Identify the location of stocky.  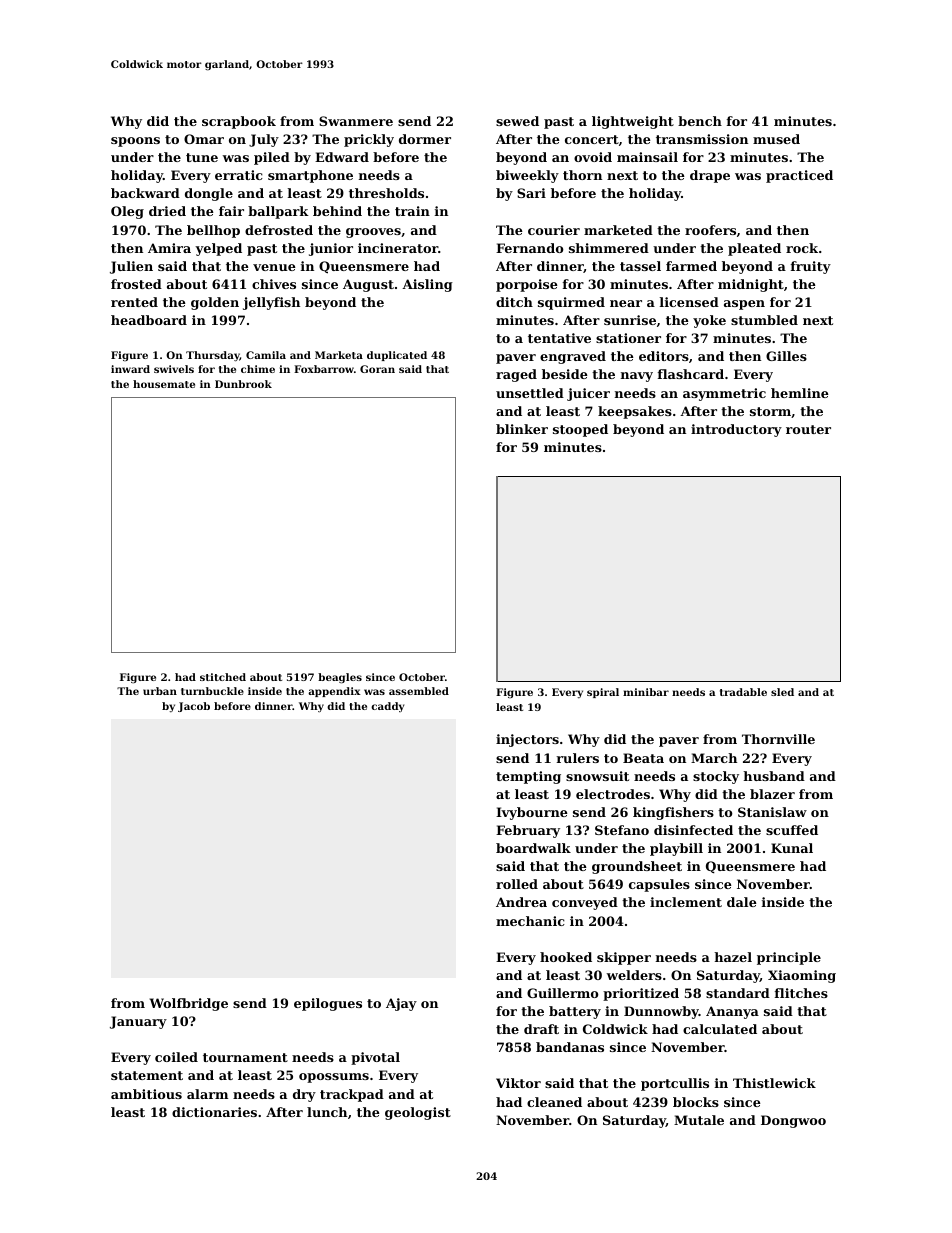
(716, 777).
